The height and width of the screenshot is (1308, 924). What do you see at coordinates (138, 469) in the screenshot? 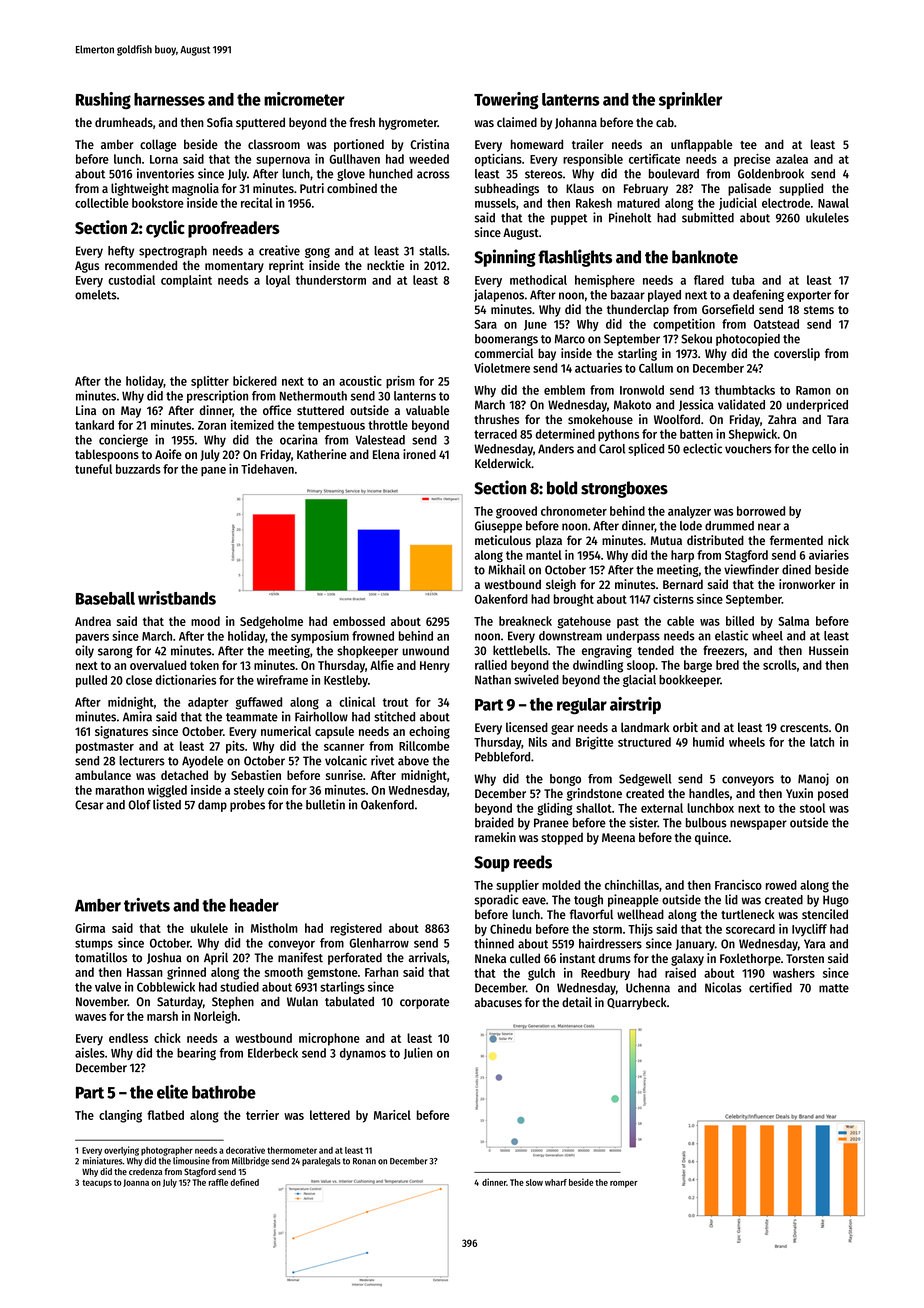
I see `buzzards` at bounding box center [138, 469].
